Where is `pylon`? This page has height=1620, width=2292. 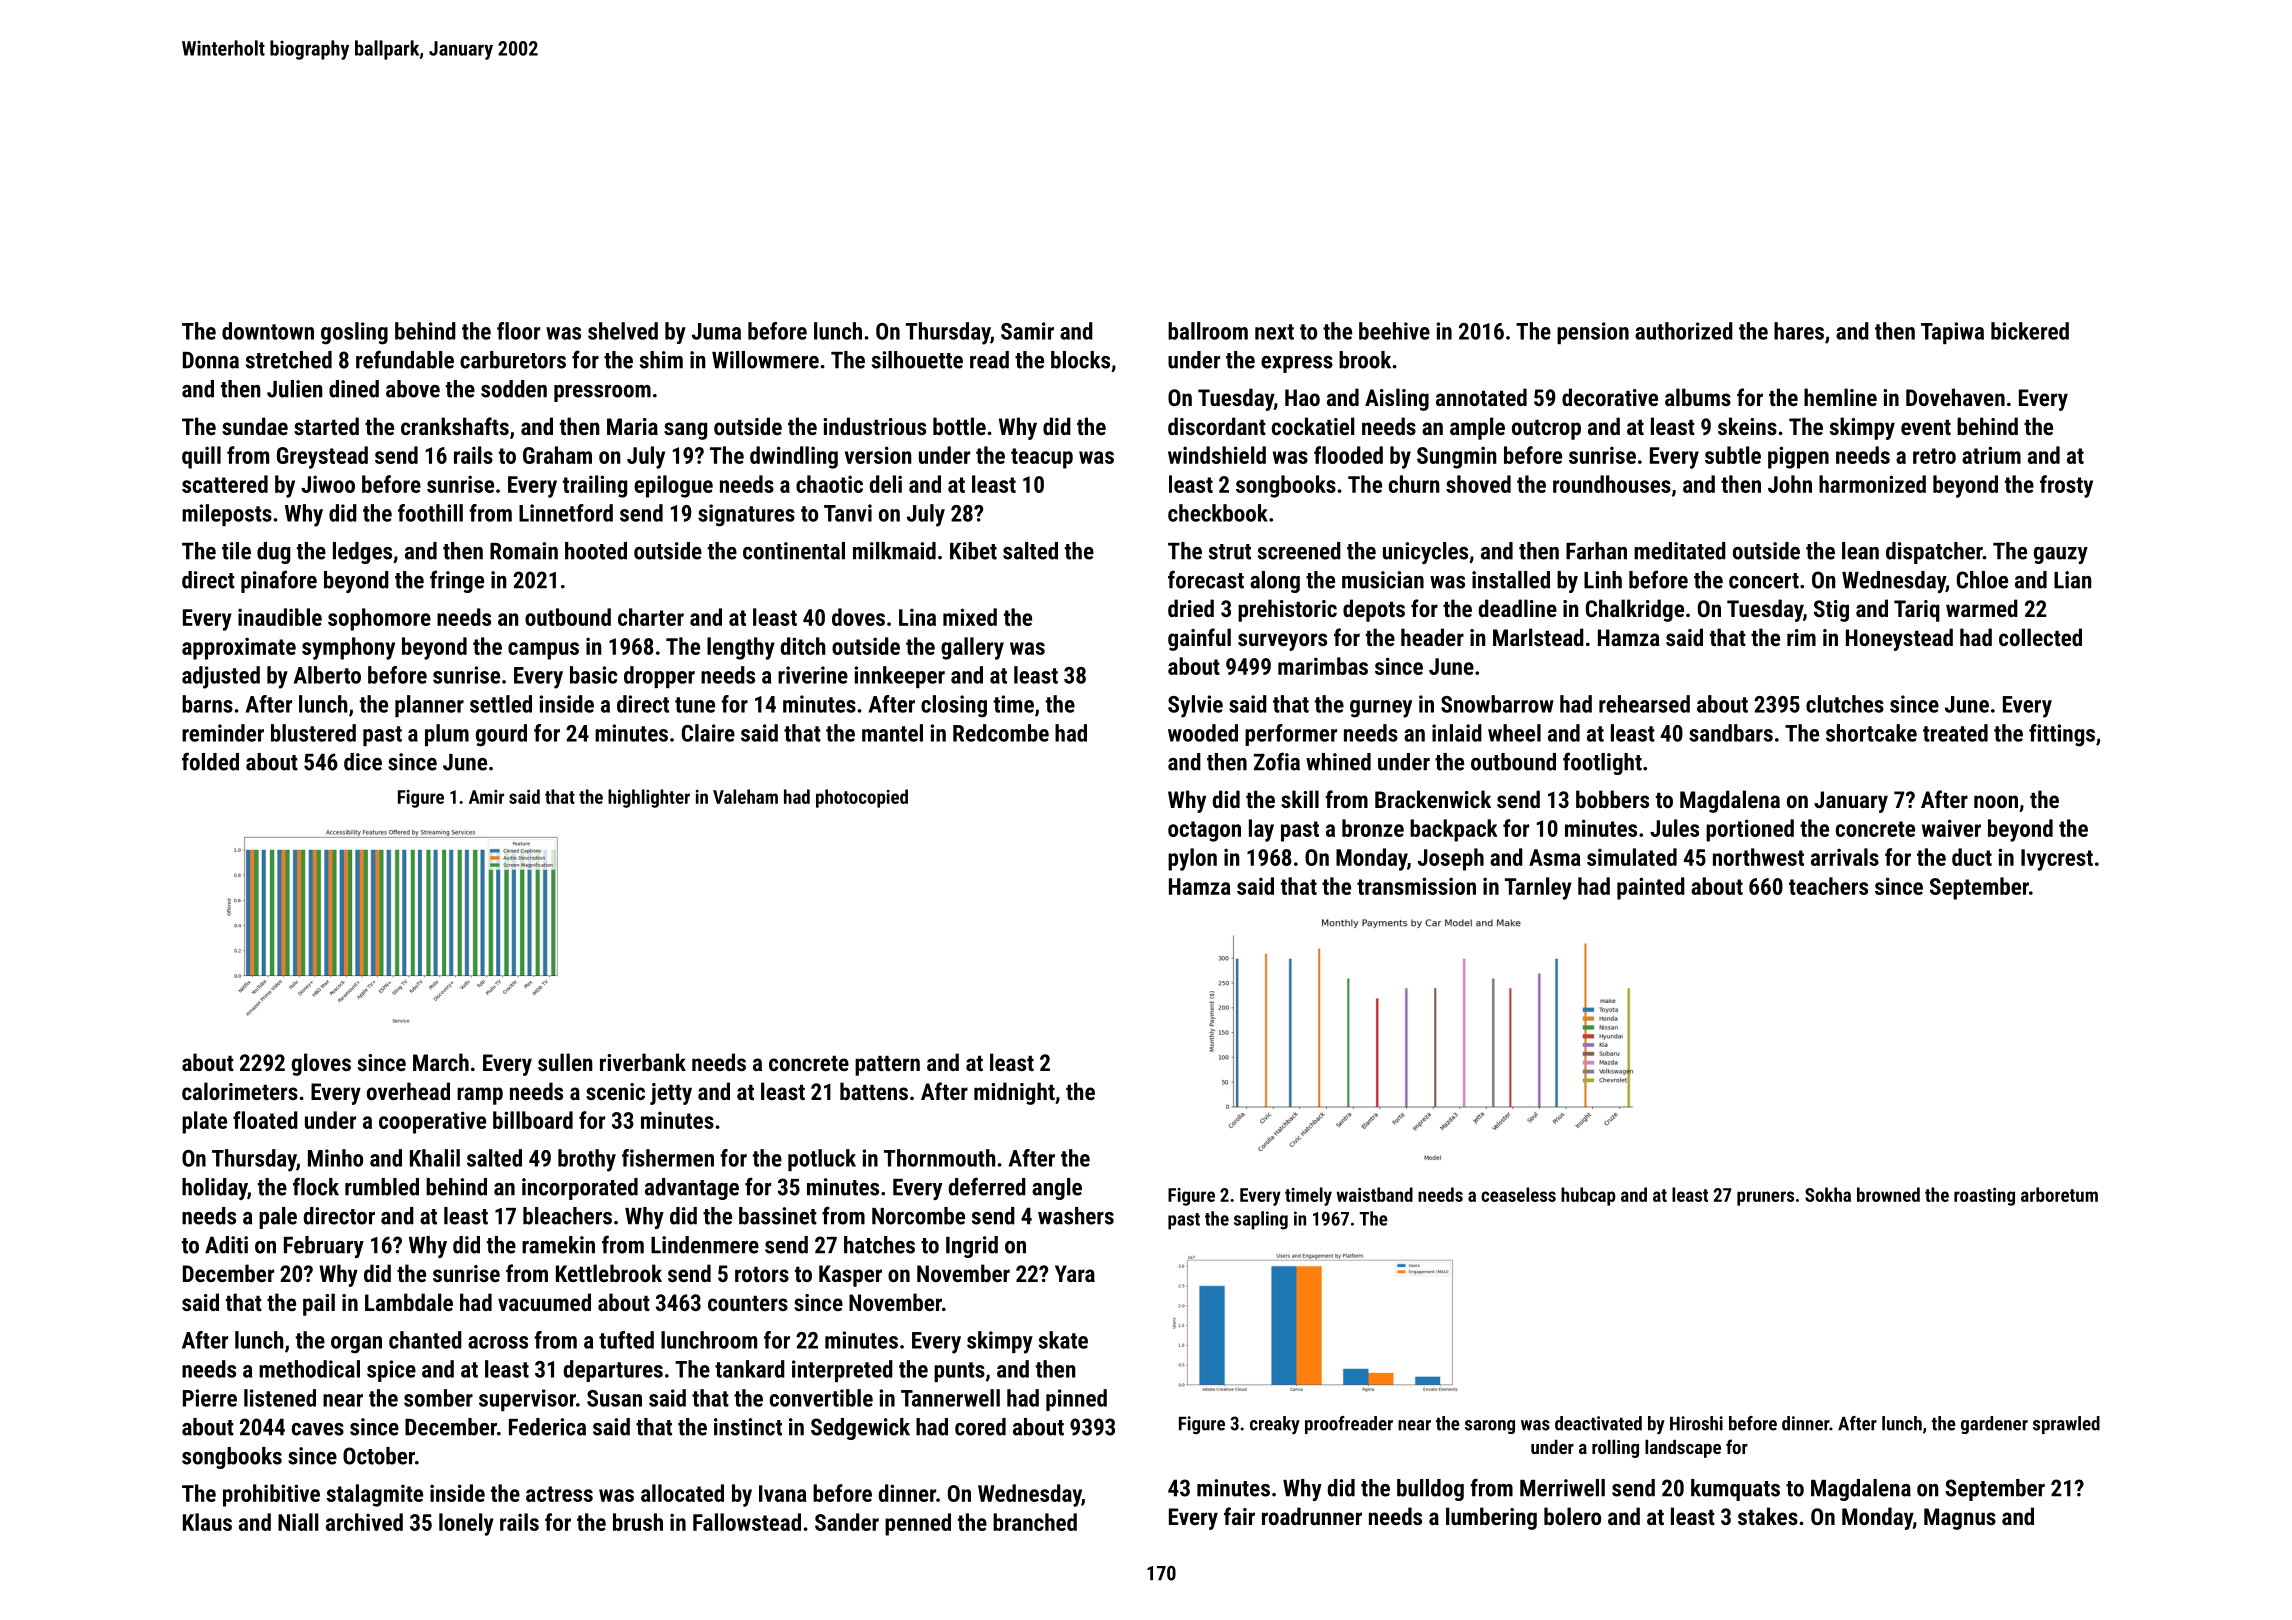
pylon is located at coordinates (1192, 859).
